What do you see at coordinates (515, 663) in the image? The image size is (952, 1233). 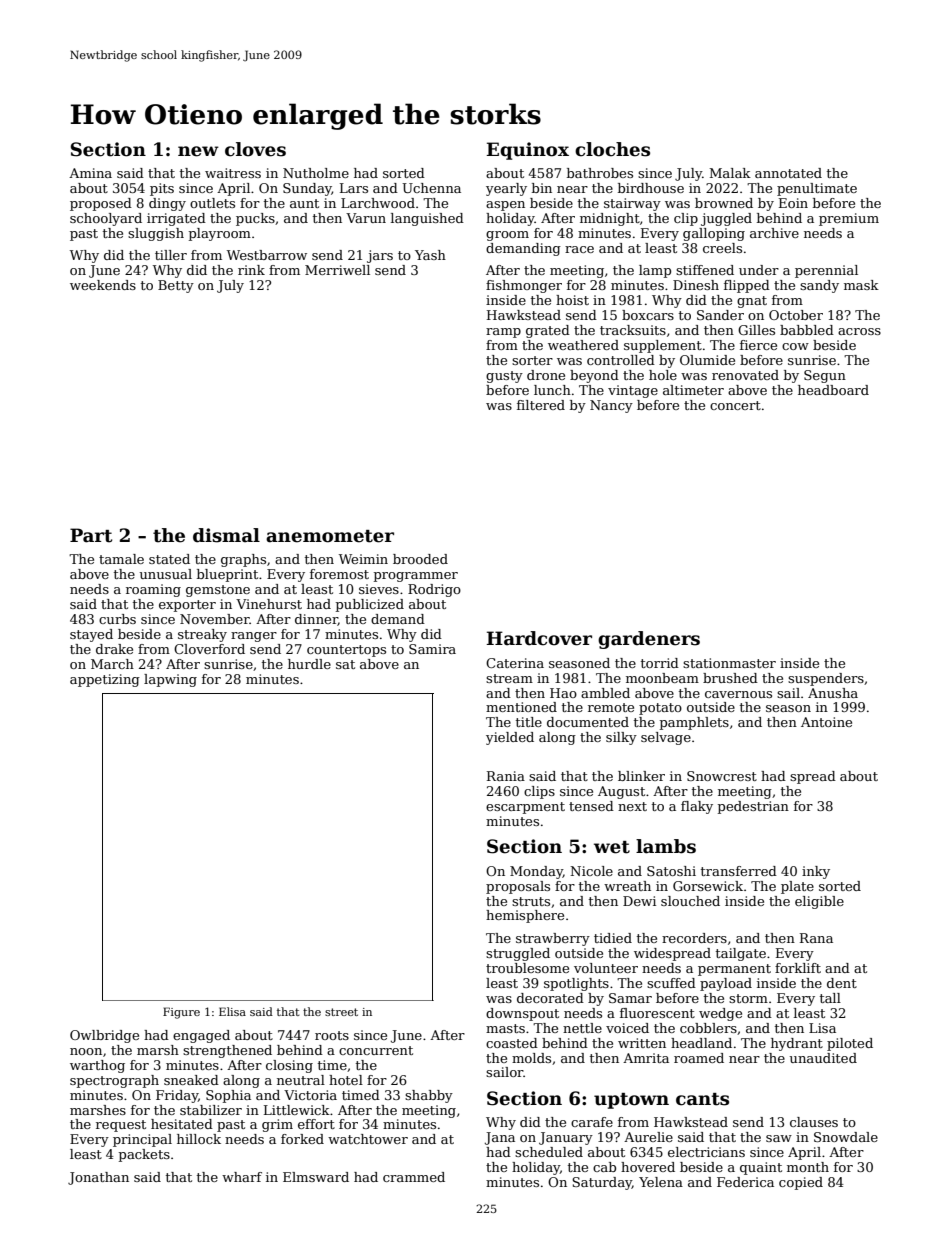 I see `Caterina` at bounding box center [515, 663].
